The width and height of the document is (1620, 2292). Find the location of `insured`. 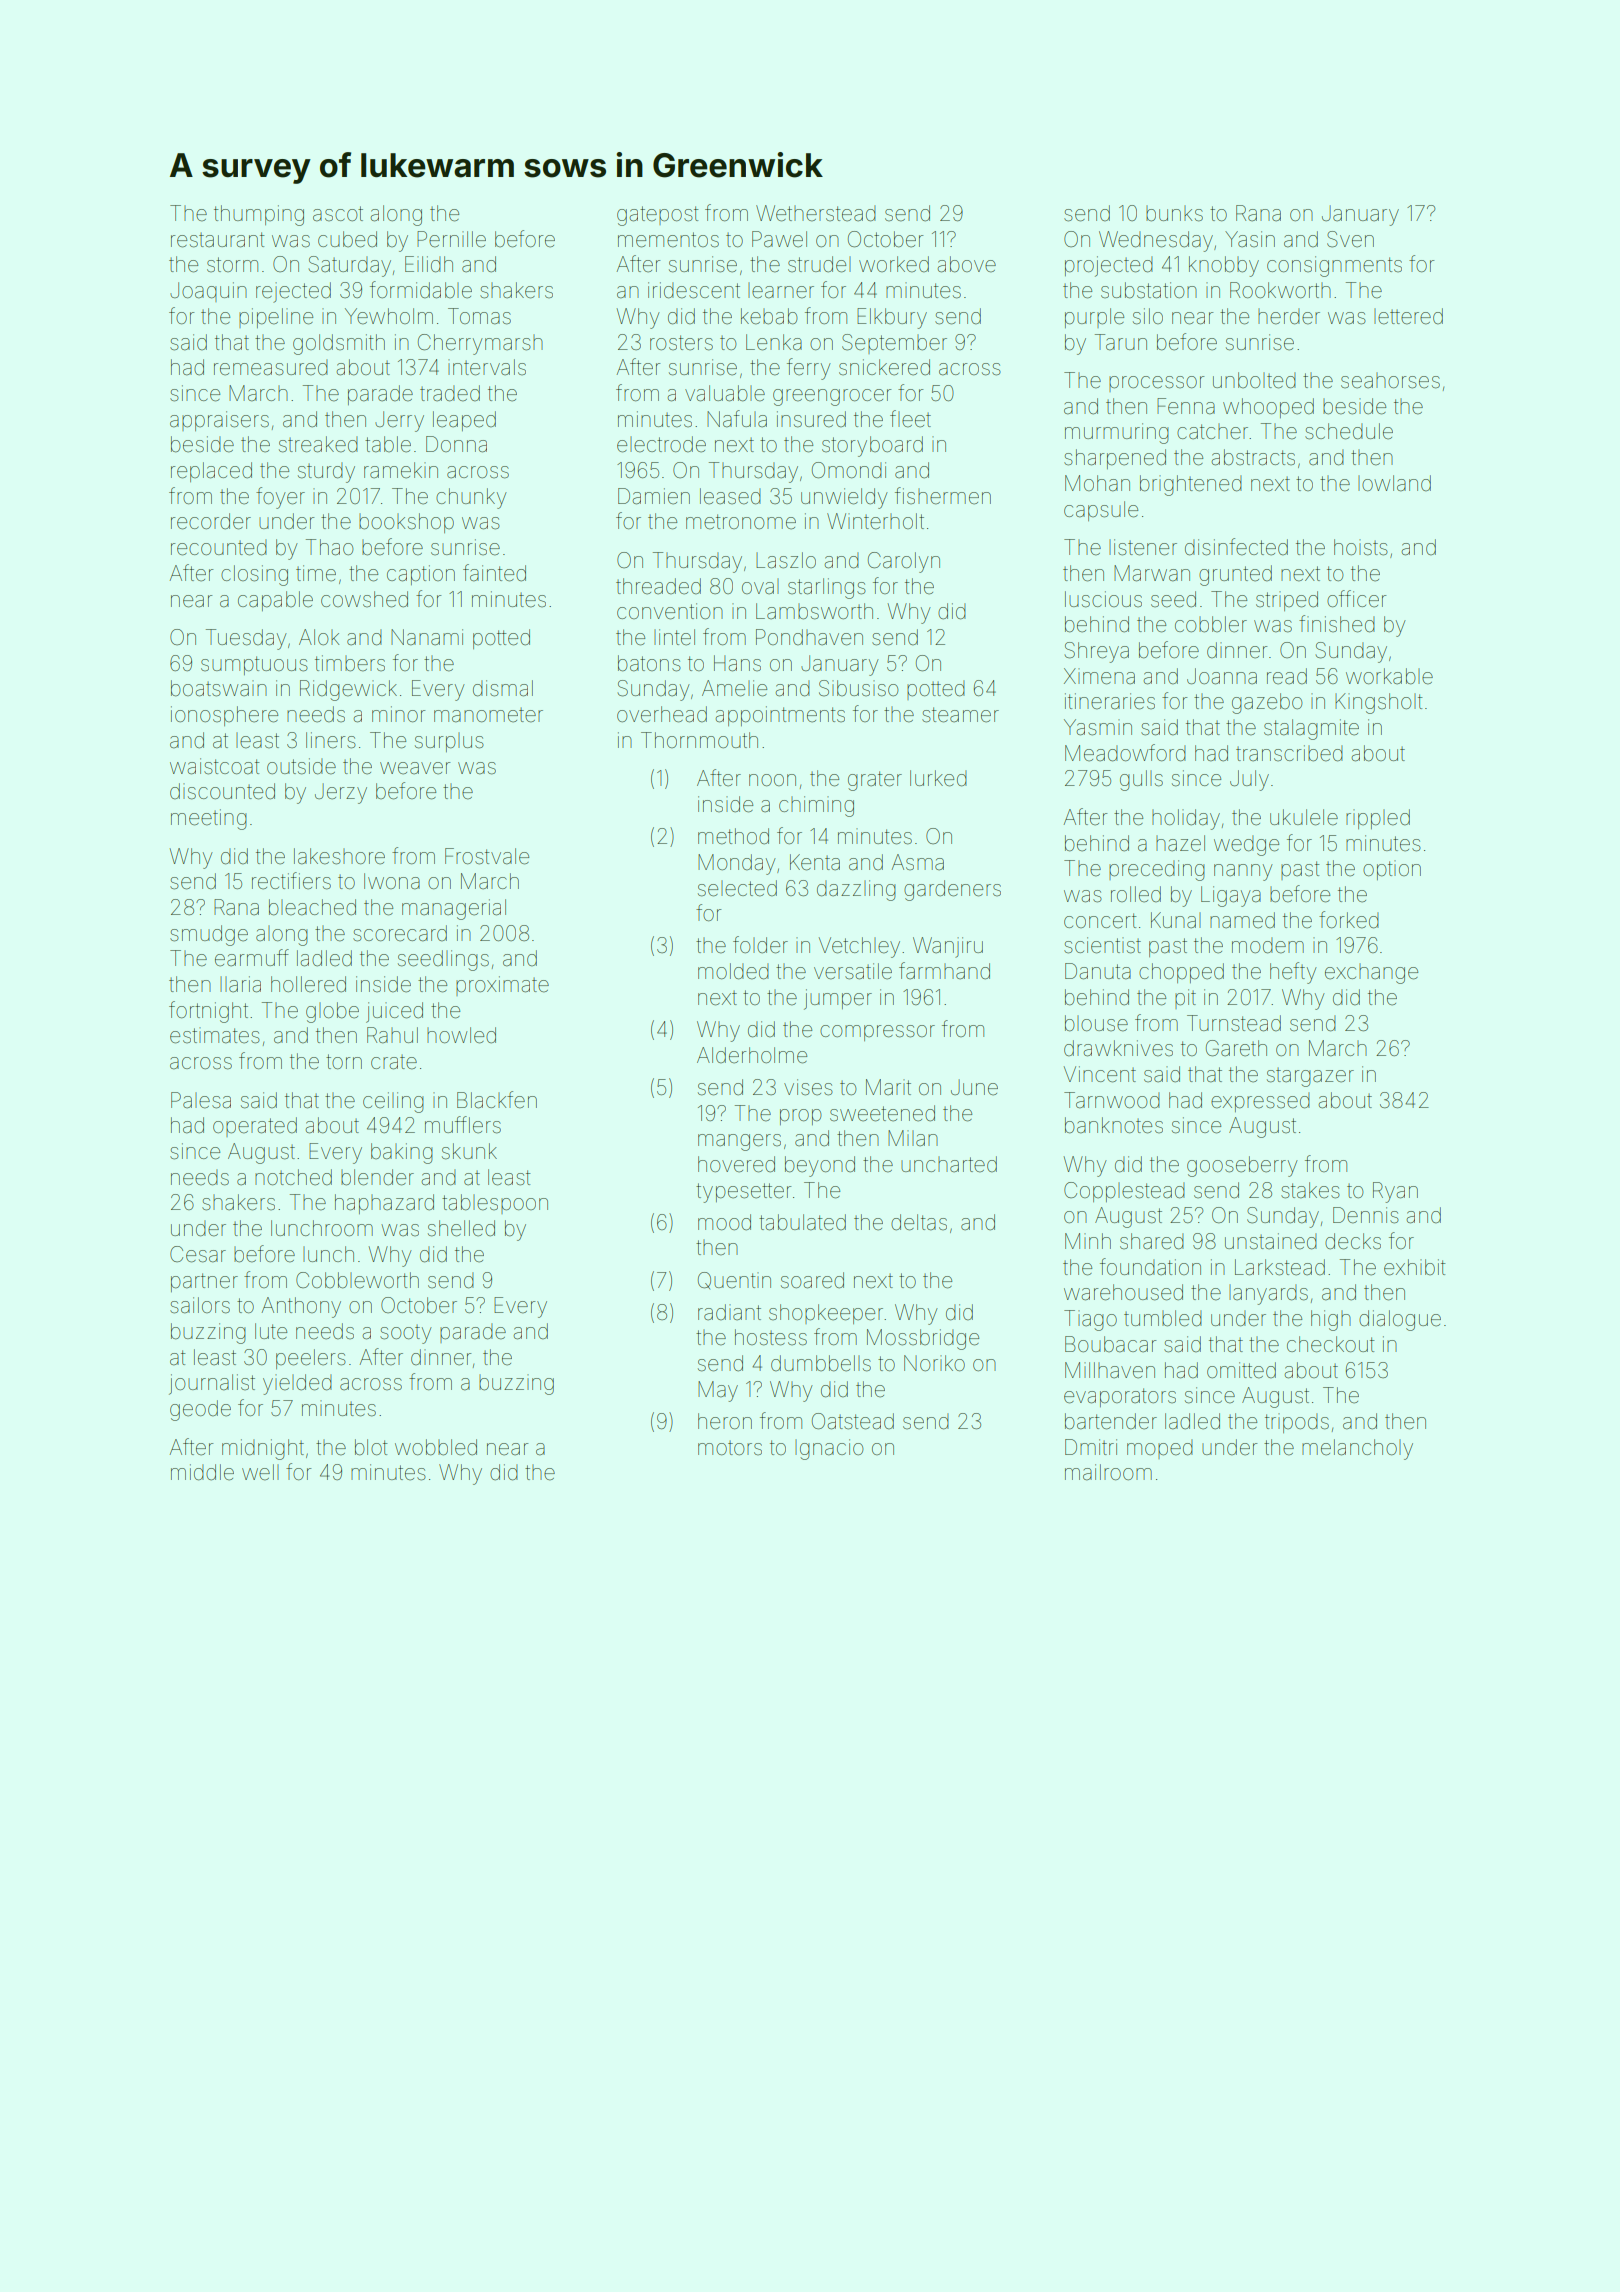

insured is located at coordinates (811, 419).
